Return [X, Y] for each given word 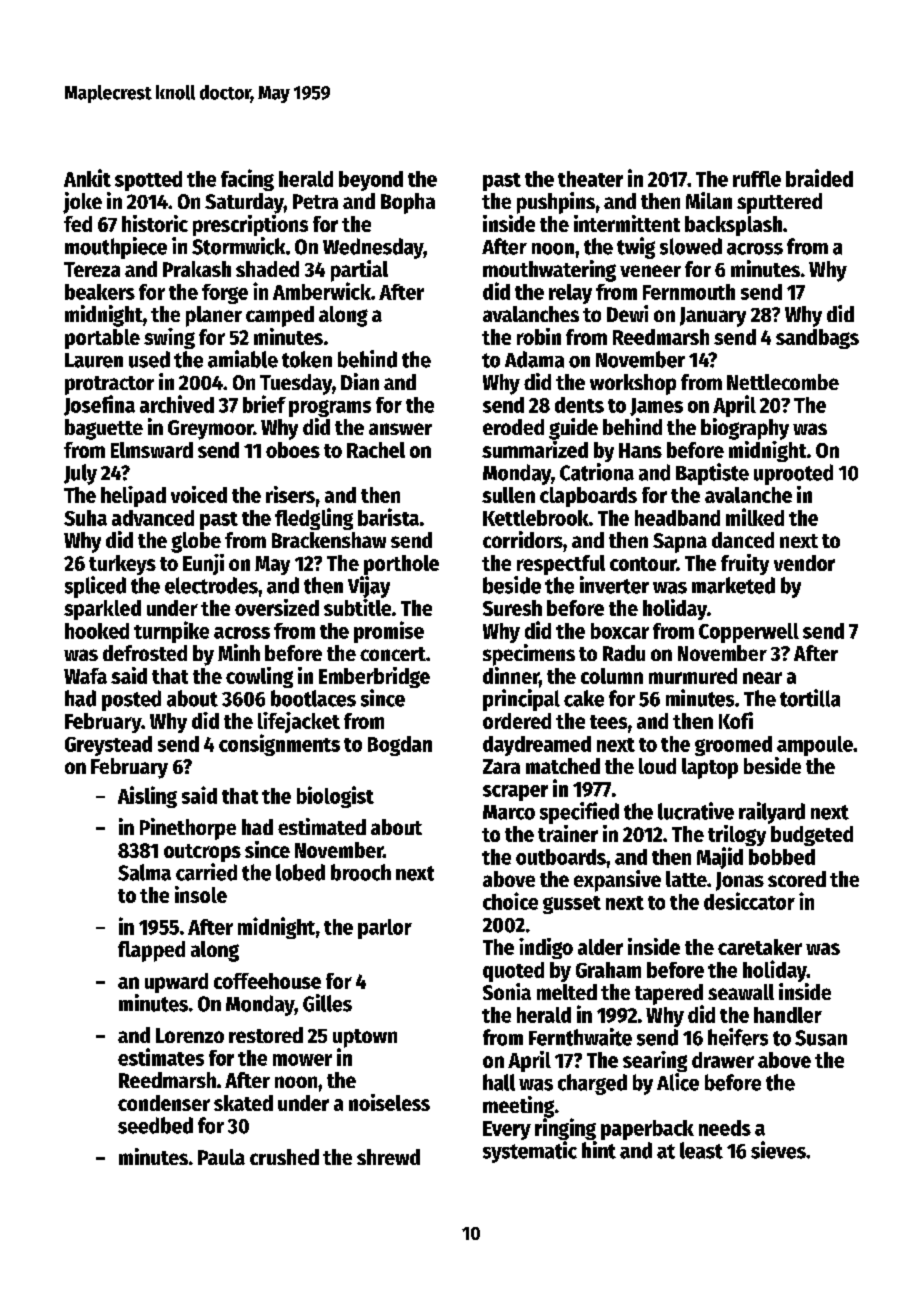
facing [247, 180]
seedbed [155, 1125]
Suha [85, 518]
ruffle [757, 179]
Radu [624, 653]
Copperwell [749, 633]
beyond [371, 181]
